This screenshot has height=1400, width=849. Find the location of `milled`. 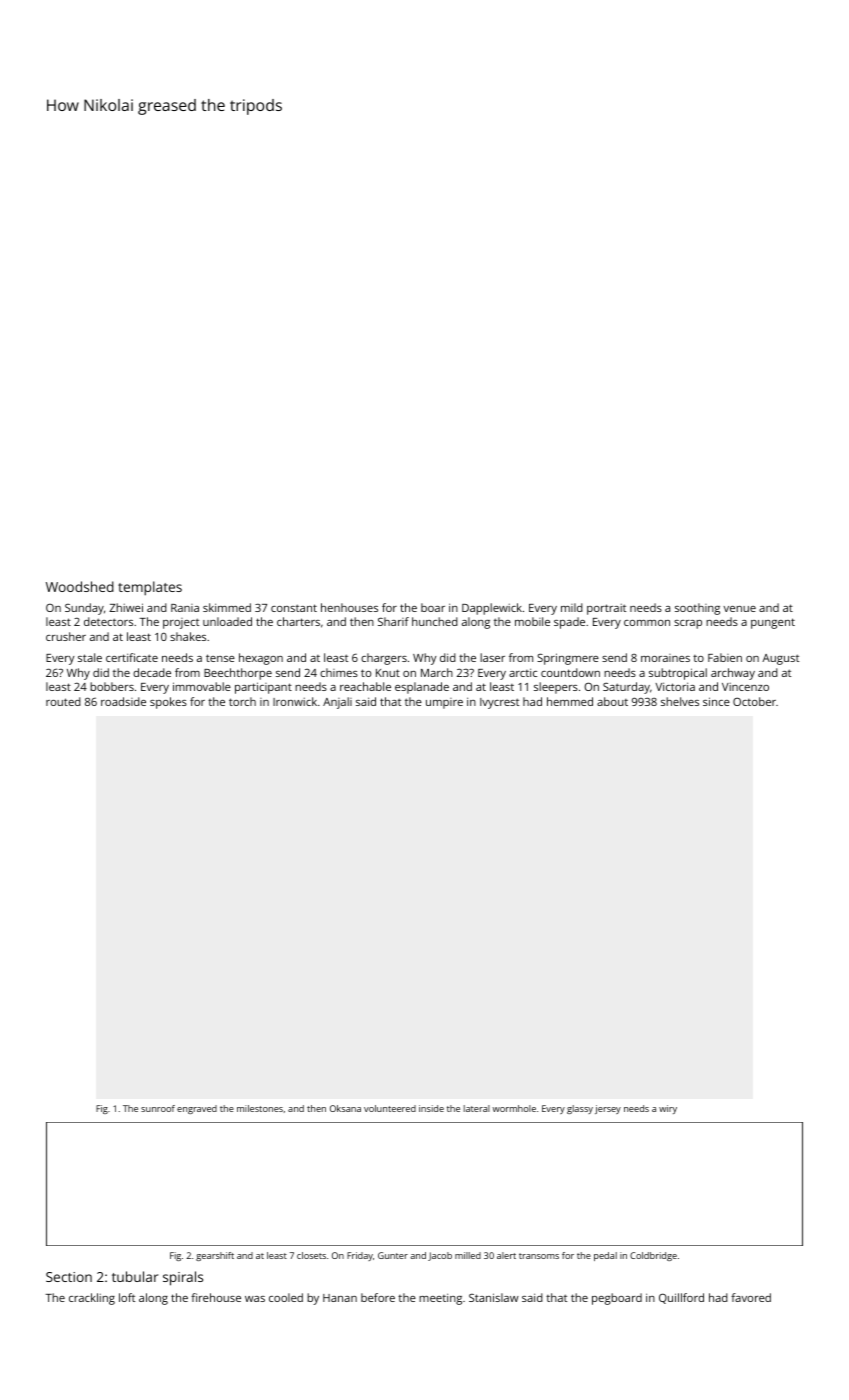

milled is located at coordinates (468, 1255).
